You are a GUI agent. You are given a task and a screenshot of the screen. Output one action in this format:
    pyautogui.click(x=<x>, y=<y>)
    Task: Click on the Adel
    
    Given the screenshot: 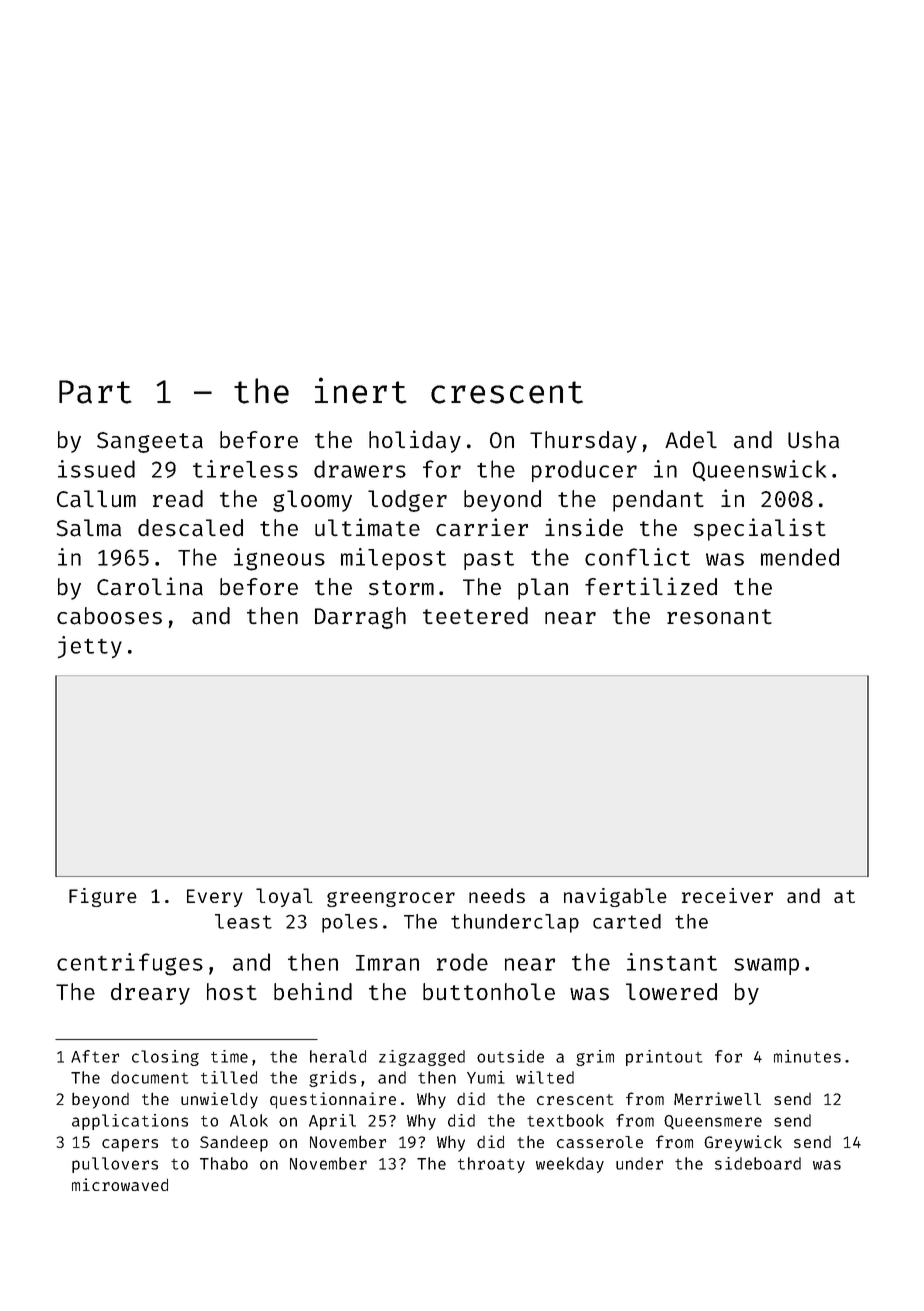 What is the action you would take?
    pyautogui.click(x=691, y=439)
